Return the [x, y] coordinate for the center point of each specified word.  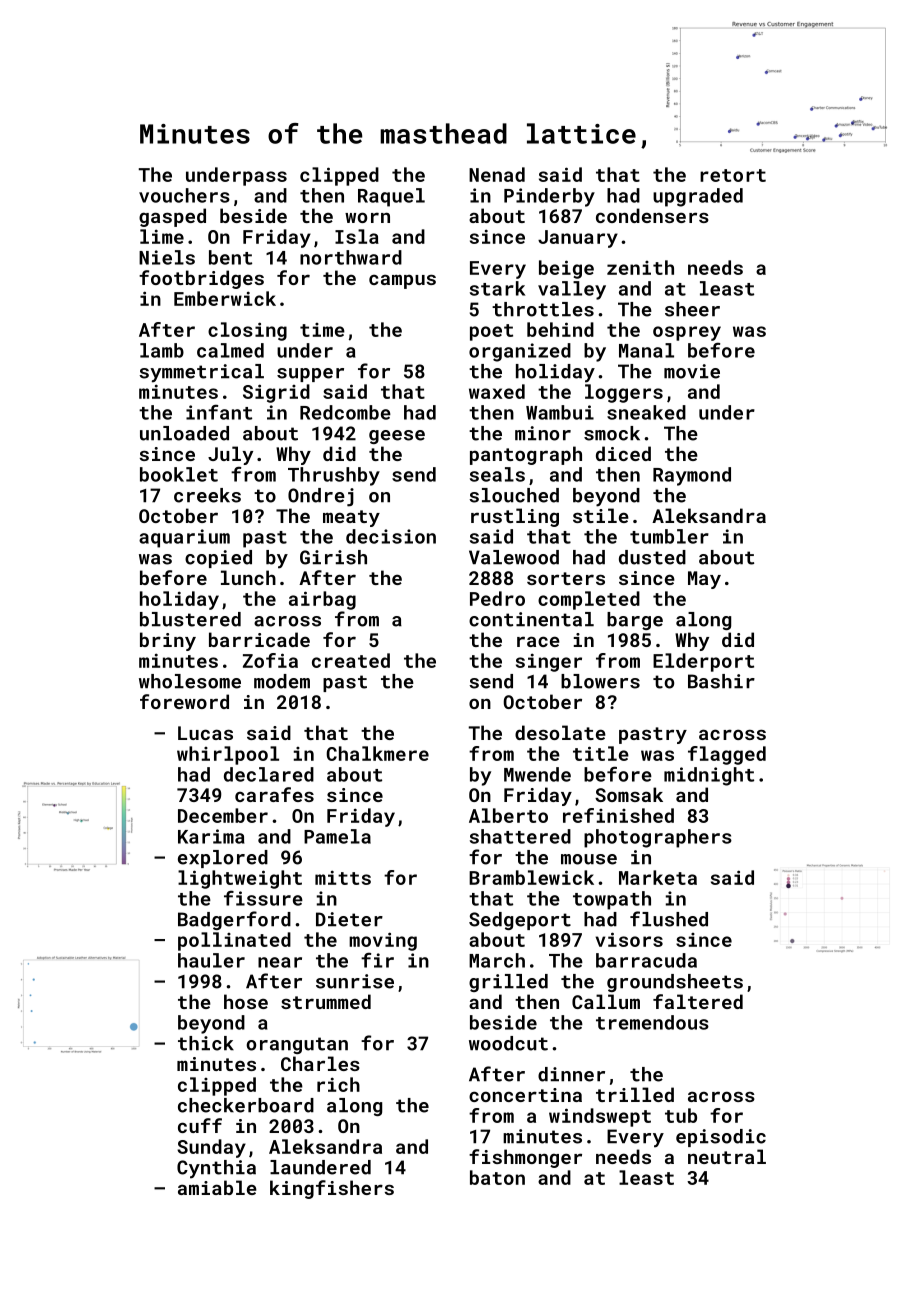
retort [733, 175]
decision [391, 536]
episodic [721, 1138]
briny [168, 641]
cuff [200, 1125]
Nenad [497, 174]
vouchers [184, 195]
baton [497, 1177]
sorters [566, 578]
